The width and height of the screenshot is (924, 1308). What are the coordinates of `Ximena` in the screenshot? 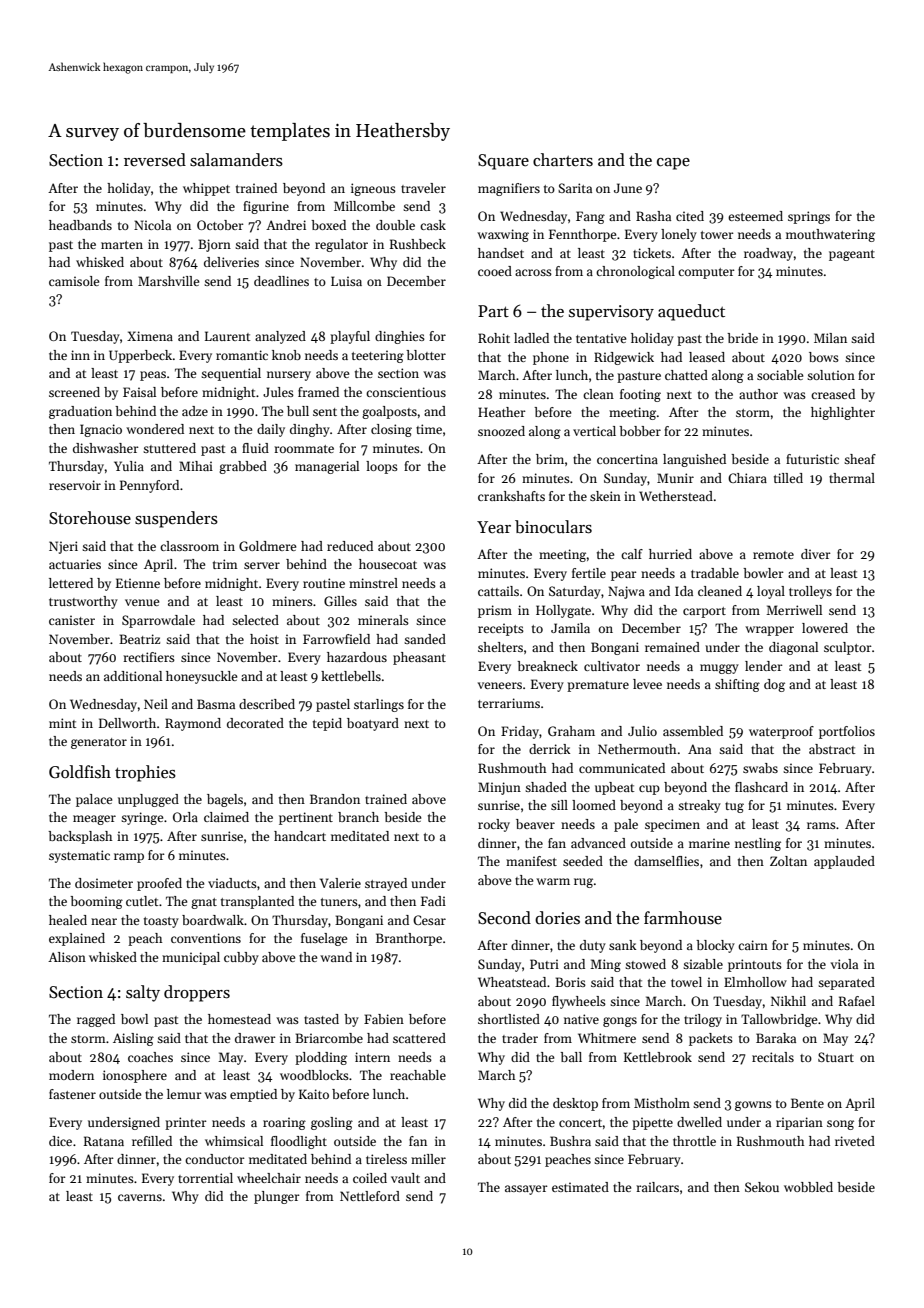 It's located at (150, 336).
